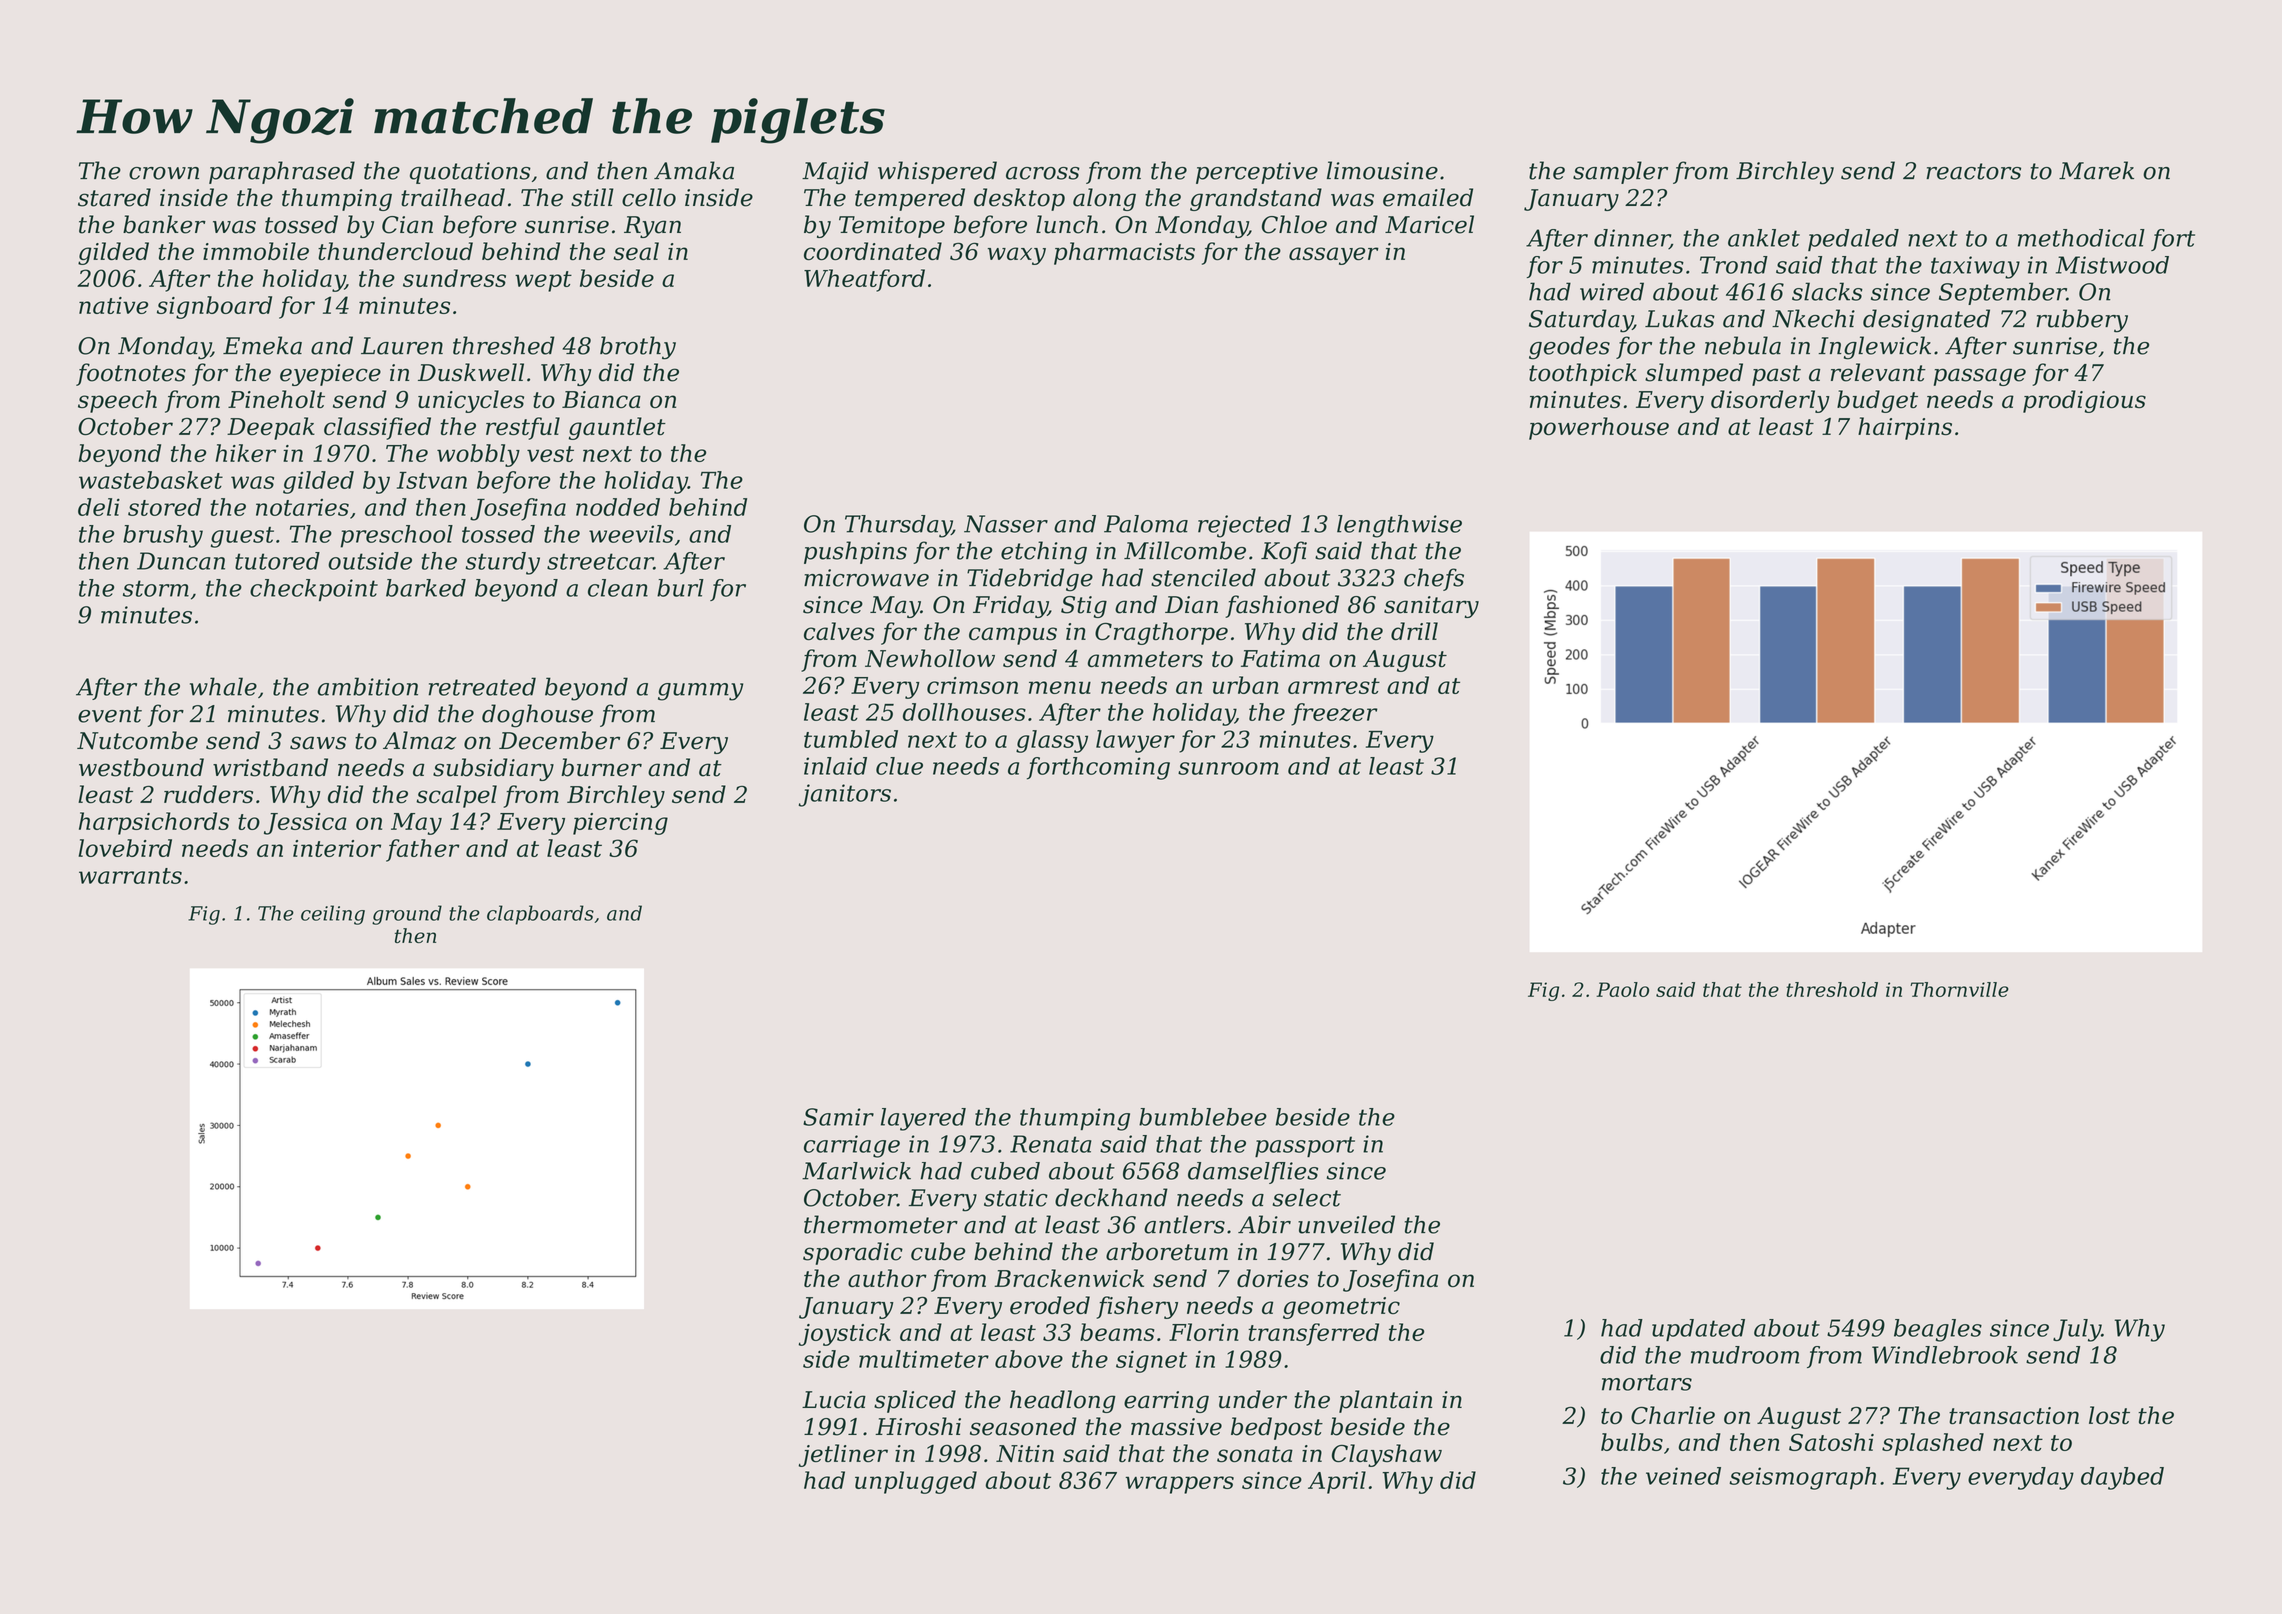 The image size is (2282, 1614). What do you see at coordinates (1399, 526) in the page?
I see `lengthwise` at bounding box center [1399, 526].
